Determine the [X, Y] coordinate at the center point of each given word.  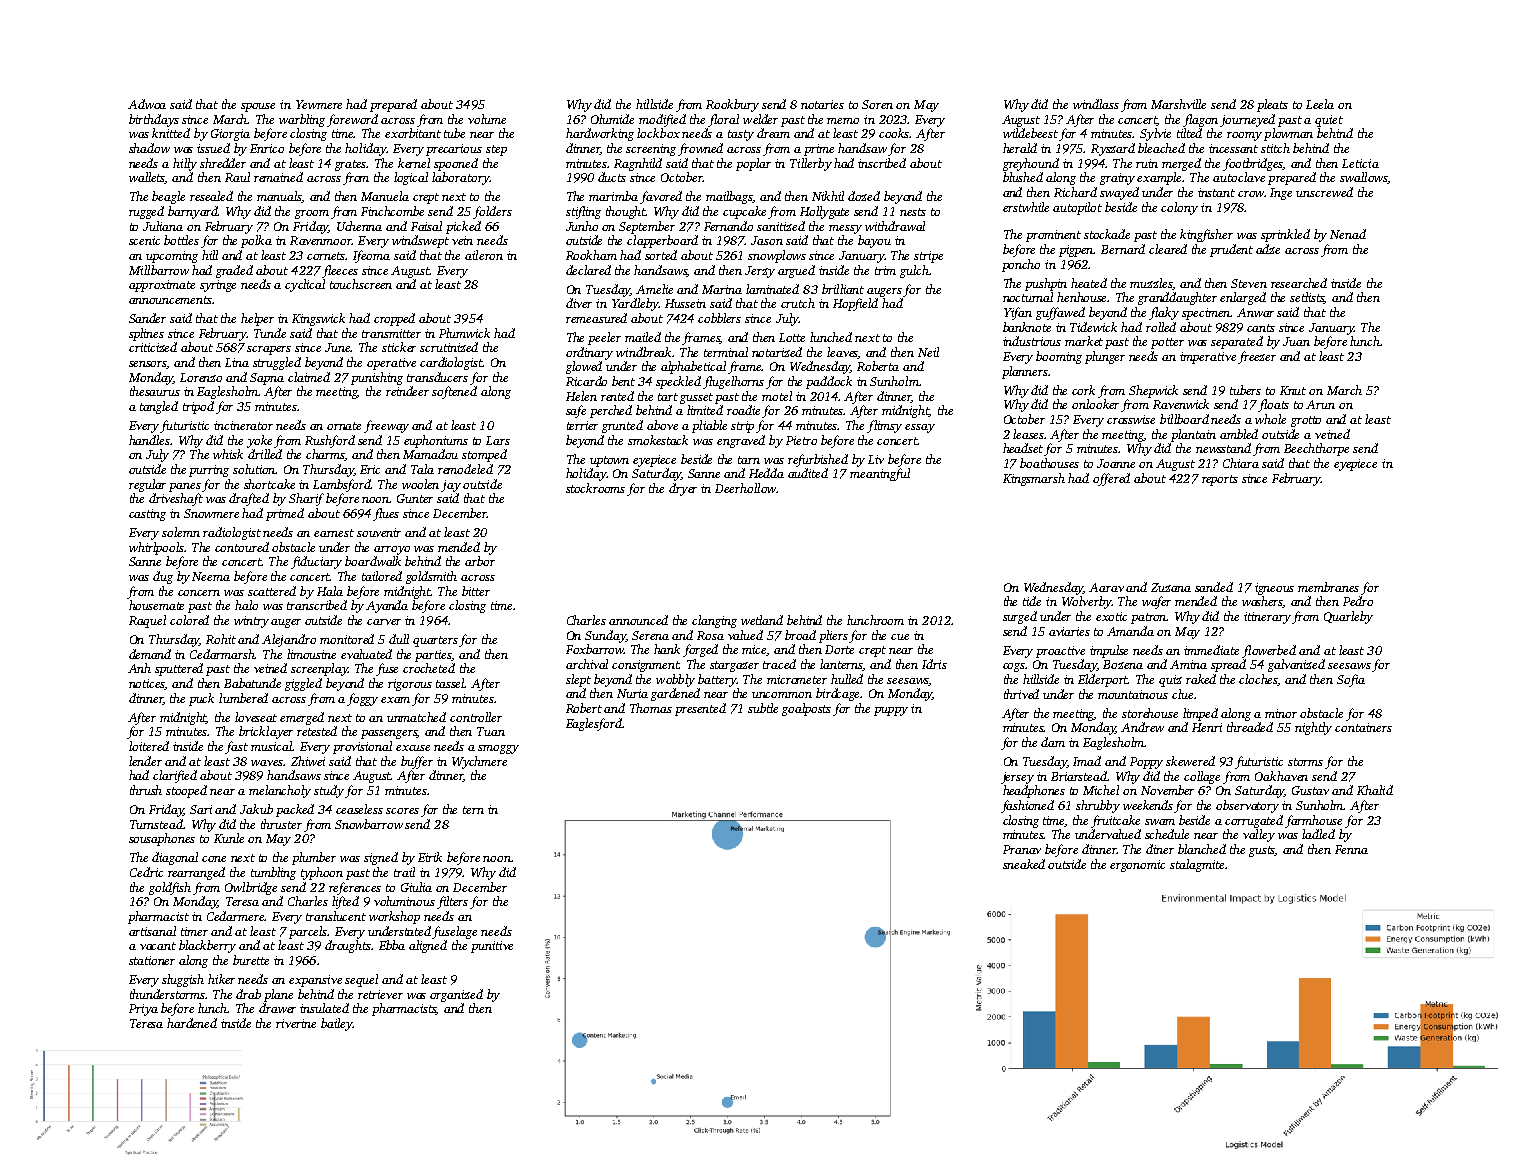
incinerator [243, 425]
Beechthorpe [1316, 449]
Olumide [612, 119]
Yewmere [319, 104]
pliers [833, 636]
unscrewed [1324, 192]
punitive [492, 947]
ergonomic [1137, 866]
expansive [315, 981]
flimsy [884, 426]
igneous [1274, 589]
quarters [435, 641]
